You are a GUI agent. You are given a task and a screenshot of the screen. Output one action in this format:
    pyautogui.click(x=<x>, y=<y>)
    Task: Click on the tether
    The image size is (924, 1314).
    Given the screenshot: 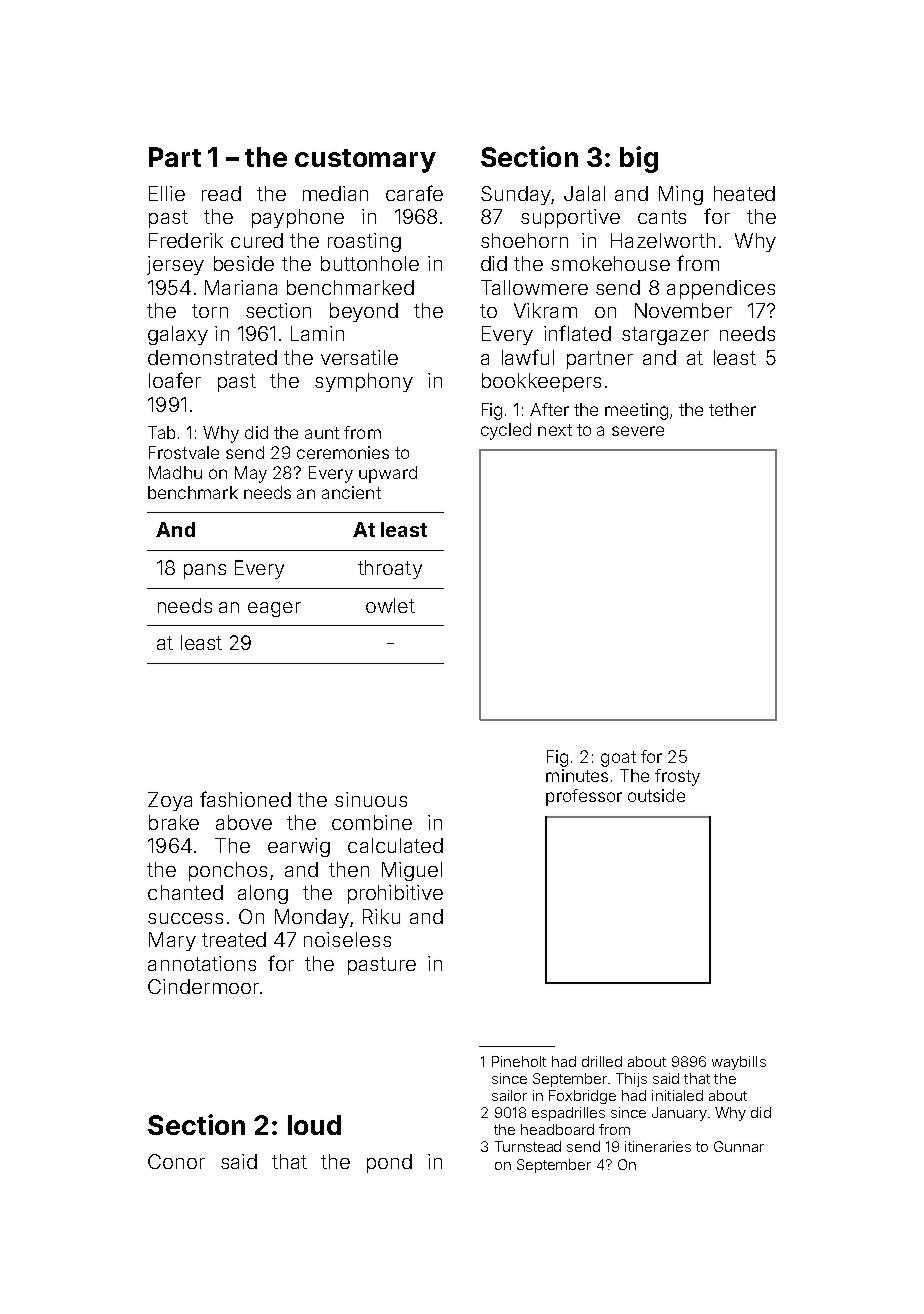 What is the action you would take?
    pyautogui.click(x=732, y=409)
